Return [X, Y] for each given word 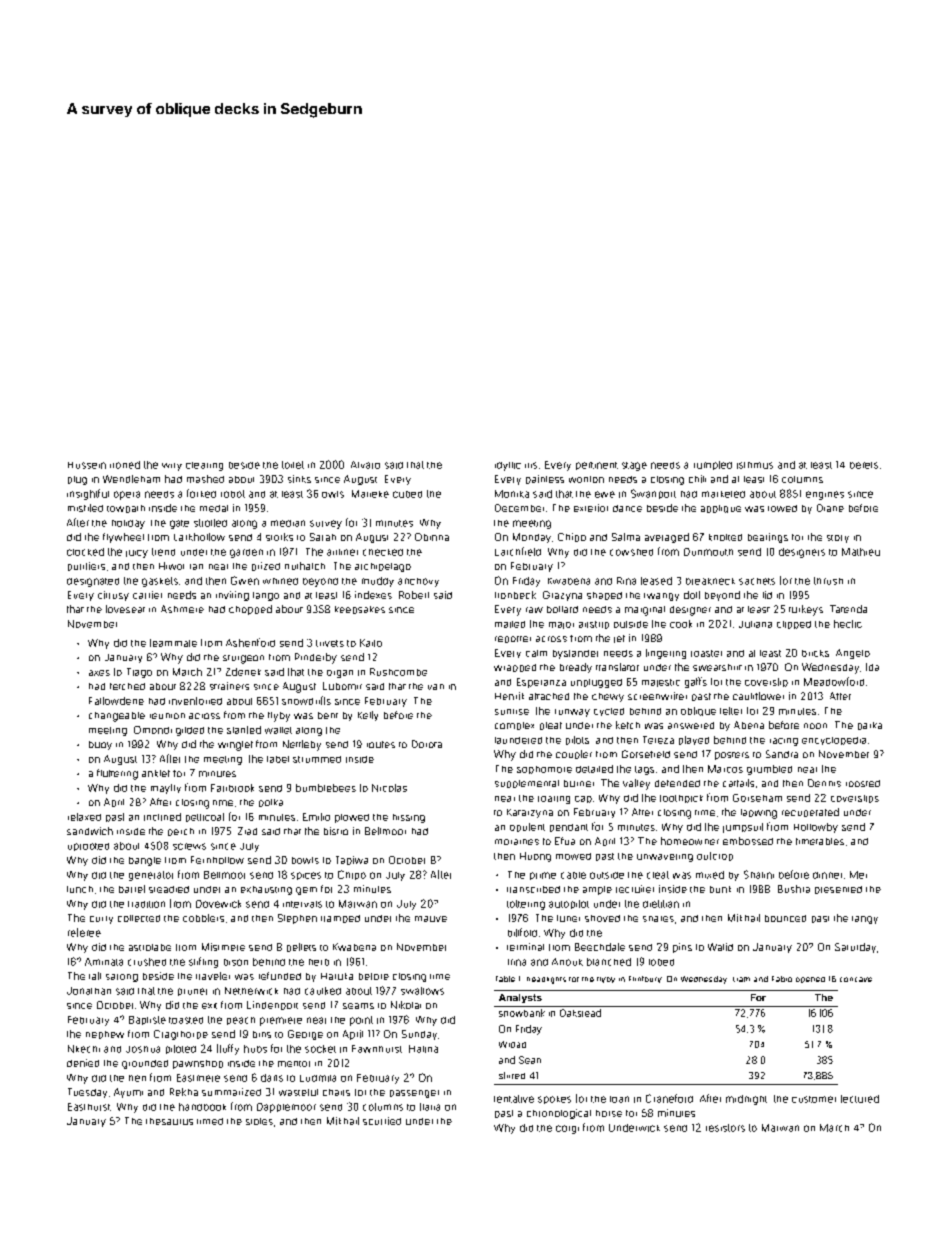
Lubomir [342, 686]
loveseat [125, 609]
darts [272, 1078]
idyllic [508, 466]
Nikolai [406, 1005]
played [694, 740]
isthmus [755, 465]
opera [127, 495]
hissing [409, 818]
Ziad [247, 831]
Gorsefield [646, 754]
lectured [860, 1099]
